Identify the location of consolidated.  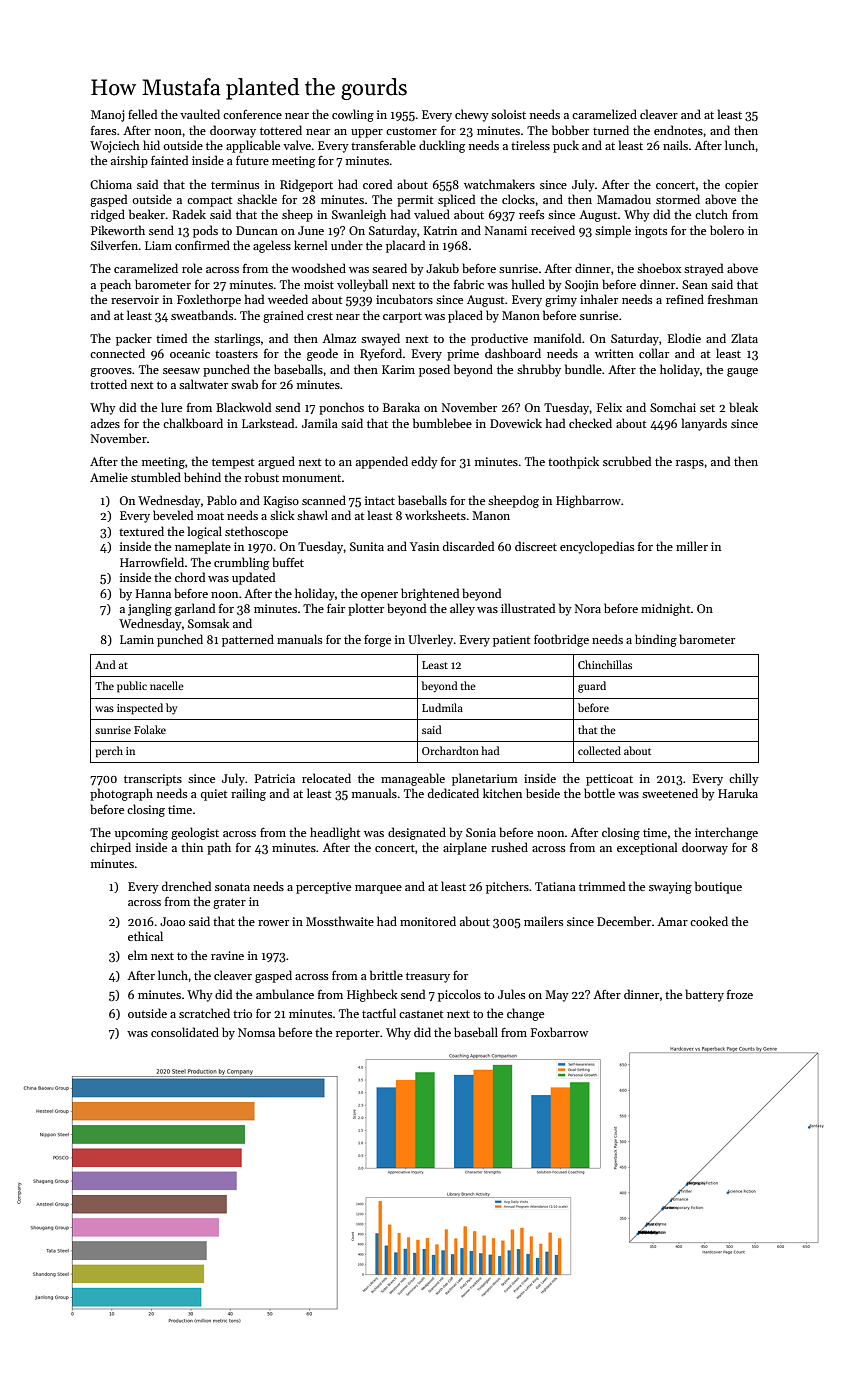
(185, 1032).
